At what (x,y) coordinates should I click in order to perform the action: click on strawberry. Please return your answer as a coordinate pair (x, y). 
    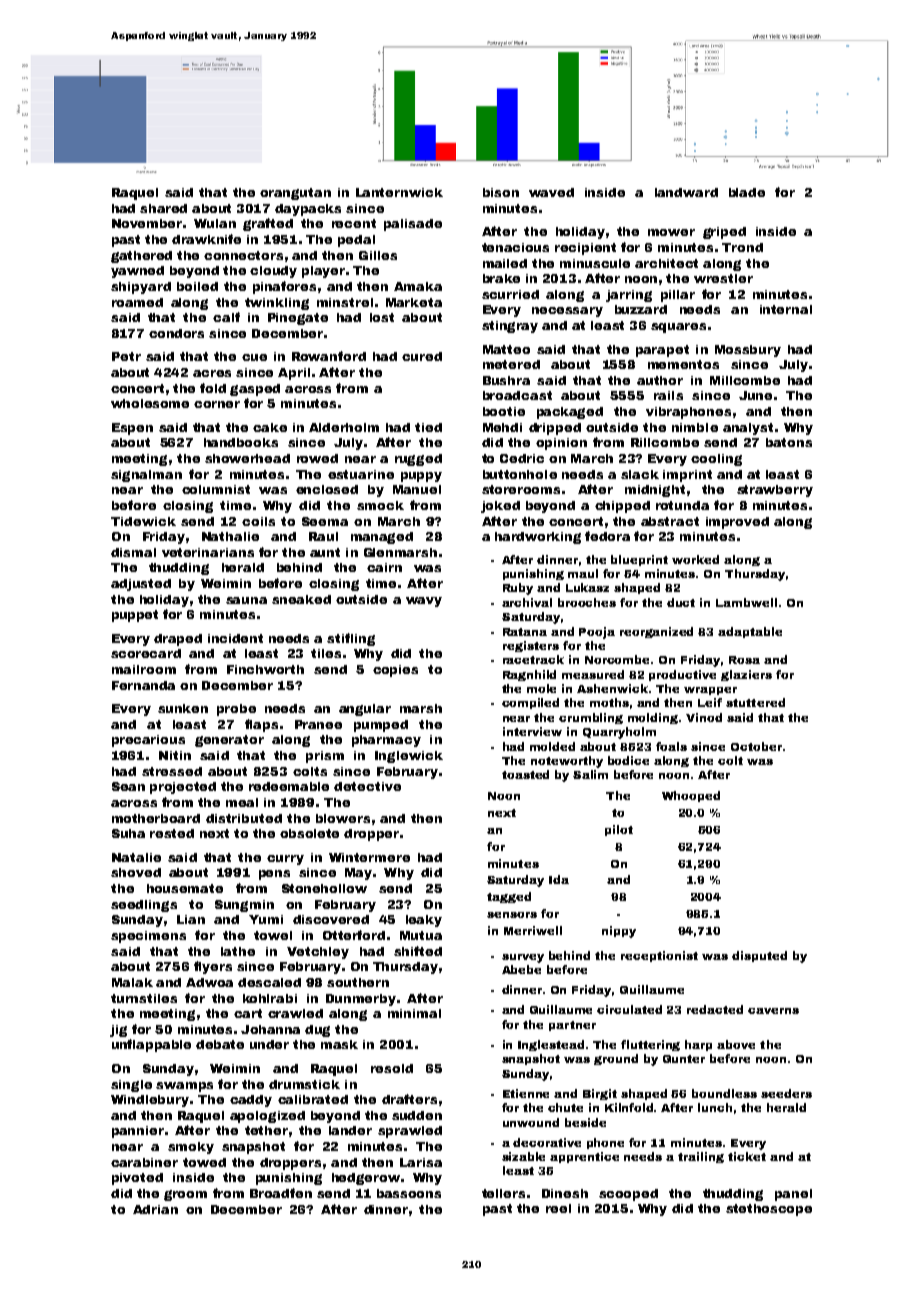
    Looking at the image, I should click on (775, 491).
